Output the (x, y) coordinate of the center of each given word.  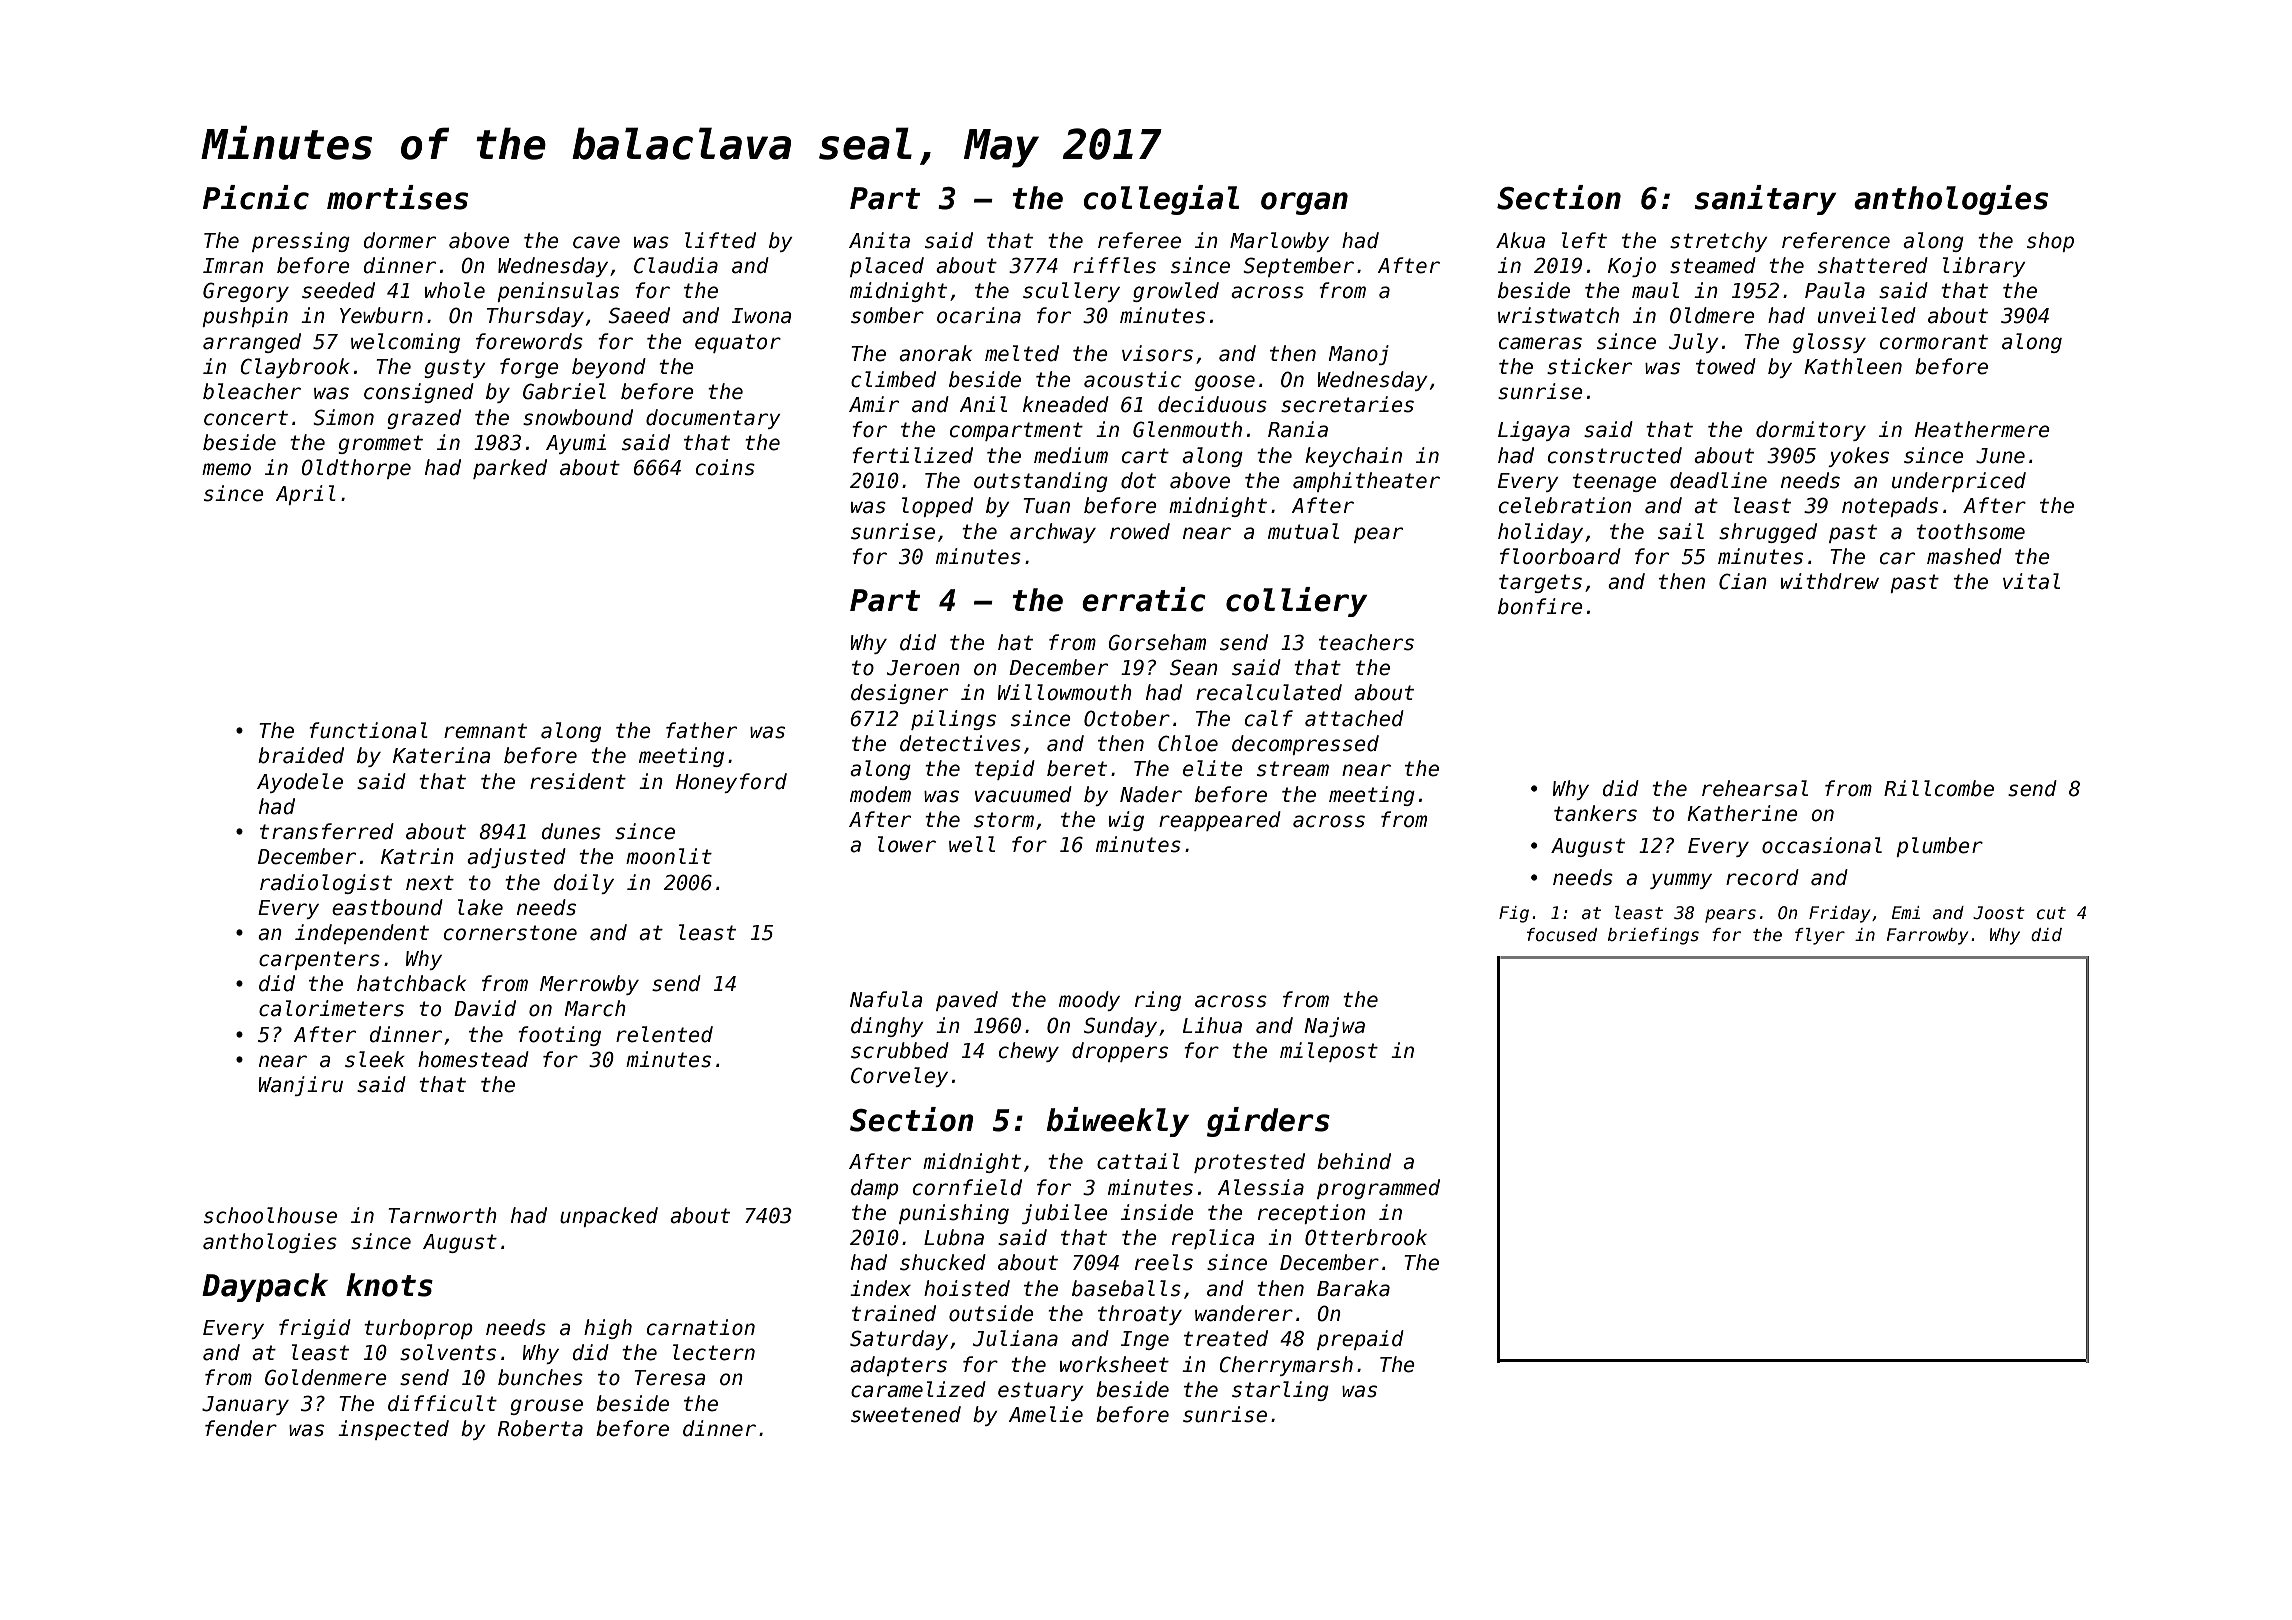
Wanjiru (300, 1086)
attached (1354, 718)
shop (2050, 242)
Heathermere (1982, 429)
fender (241, 1428)
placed (887, 267)
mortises (397, 197)
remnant (485, 731)
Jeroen (923, 668)
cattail (1138, 1161)
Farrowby (1927, 936)
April (306, 495)
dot (1138, 480)
